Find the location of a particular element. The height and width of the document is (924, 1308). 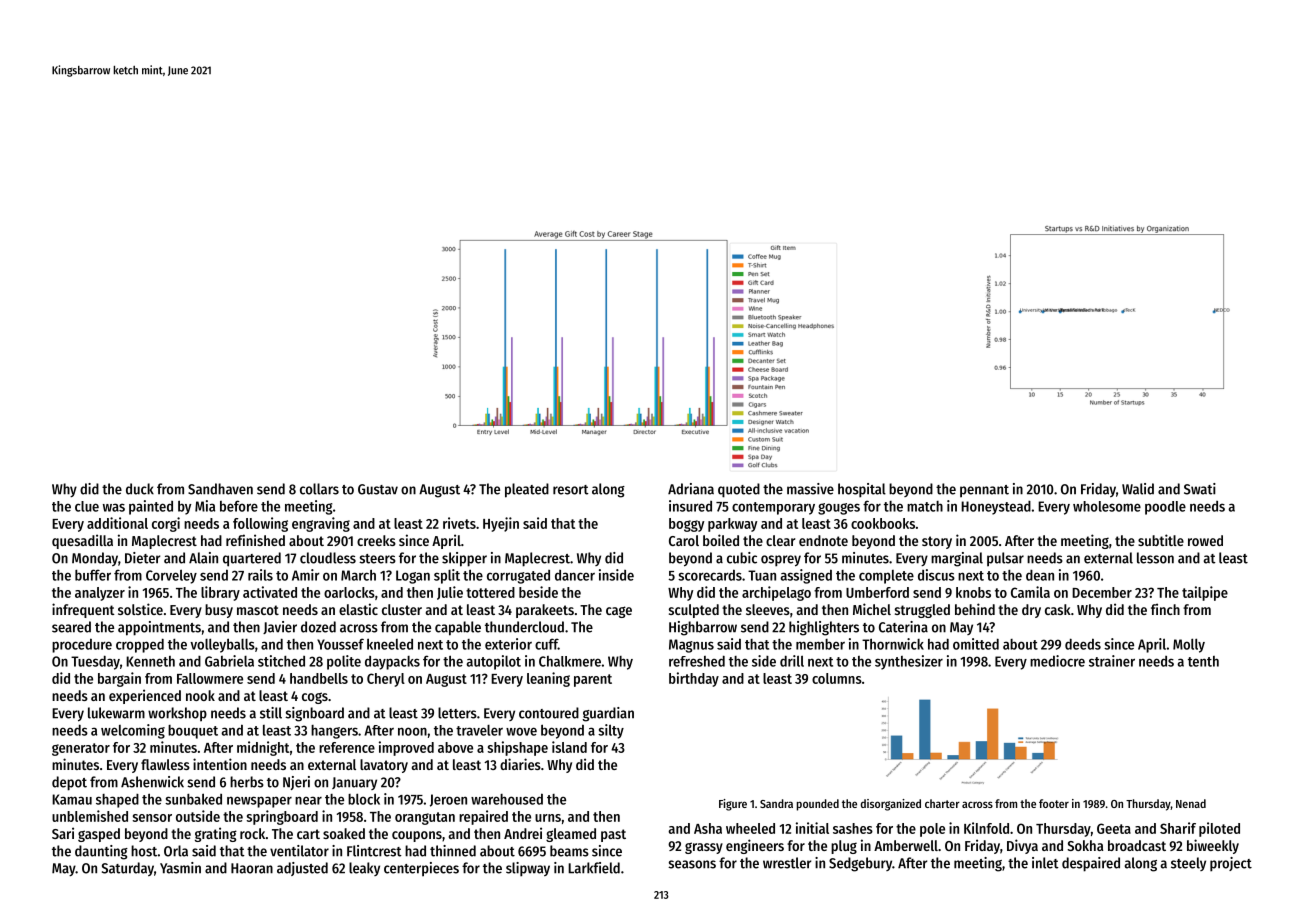

lesson is located at coordinates (1155, 558).
